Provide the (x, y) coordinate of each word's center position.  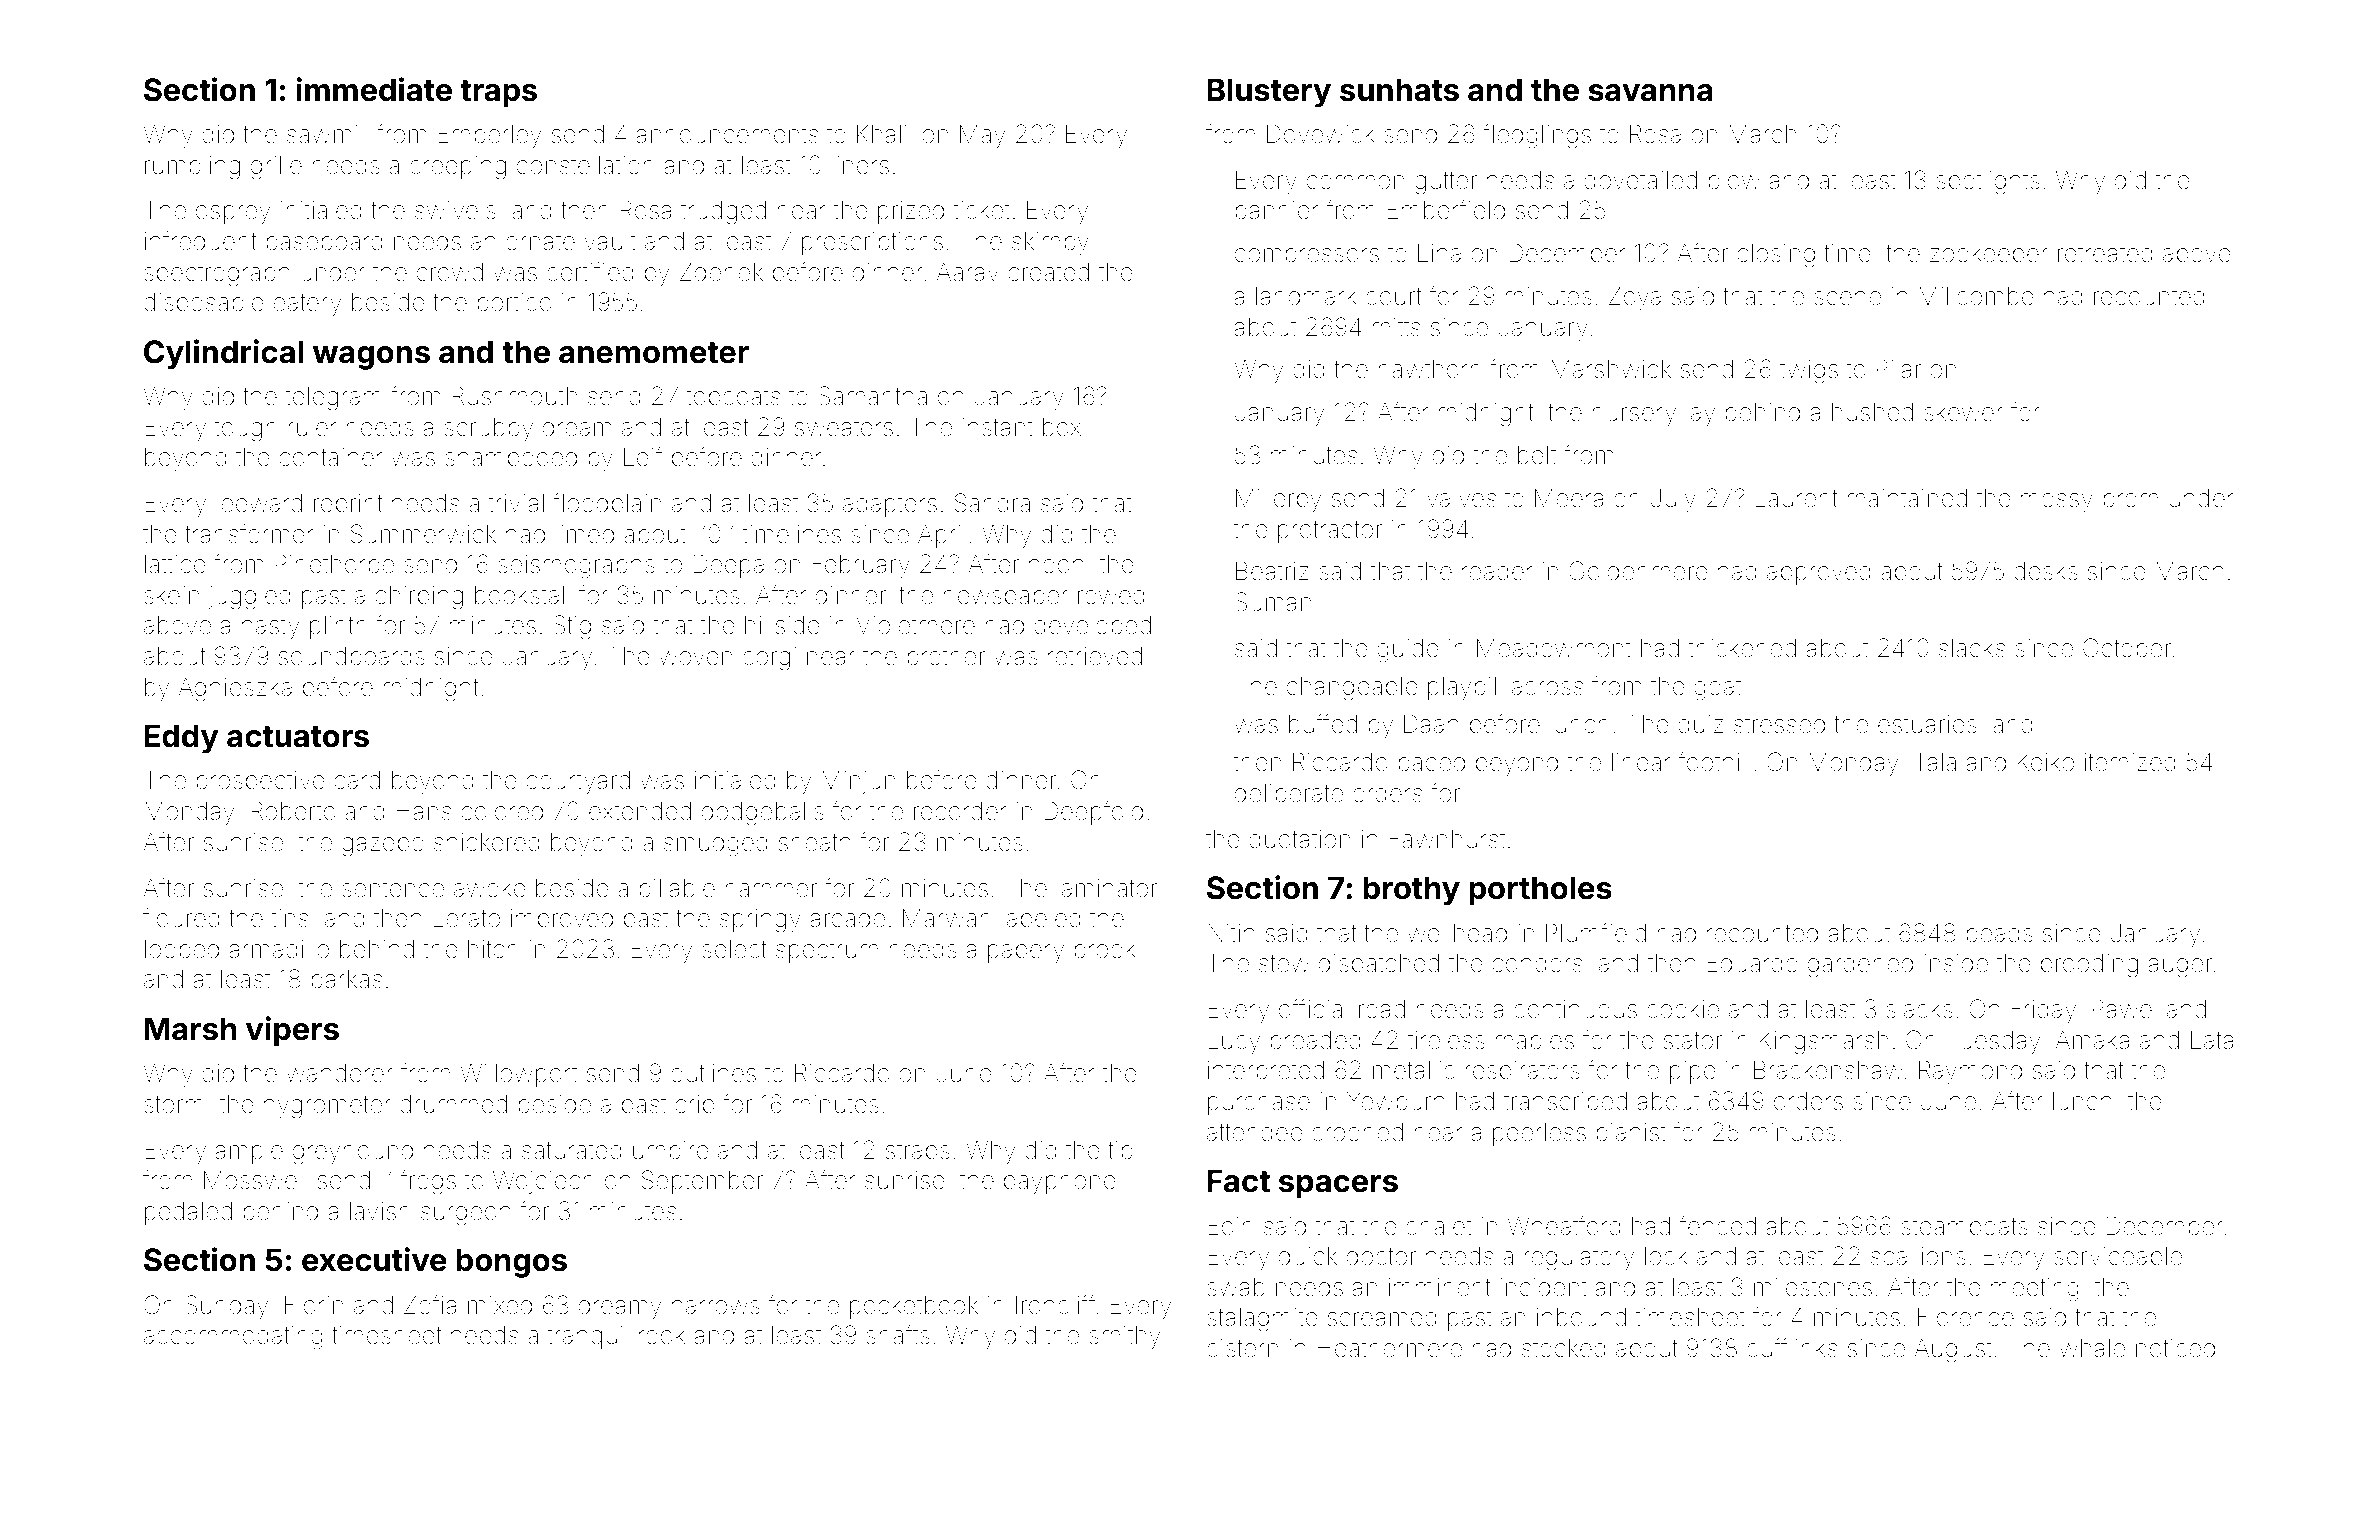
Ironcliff (1055, 1305)
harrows (716, 1305)
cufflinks (1792, 1348)
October (2127, 648)
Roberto (293, 811)
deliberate (1289, 793)
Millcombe (1976, 296)
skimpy (1050, 244)
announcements (727, 135)
